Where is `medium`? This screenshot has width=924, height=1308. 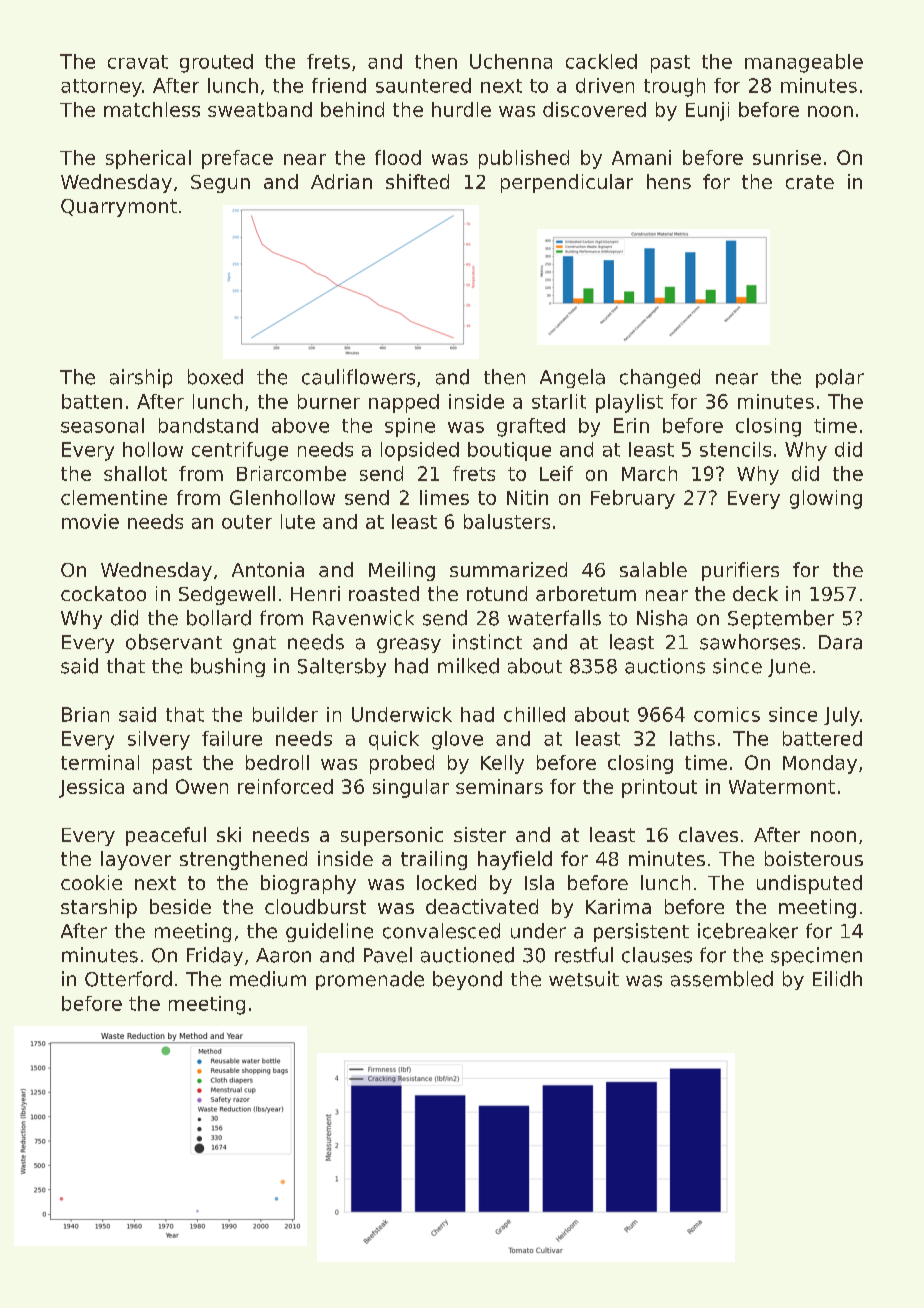 medium is located at coordinates (268, 979).
